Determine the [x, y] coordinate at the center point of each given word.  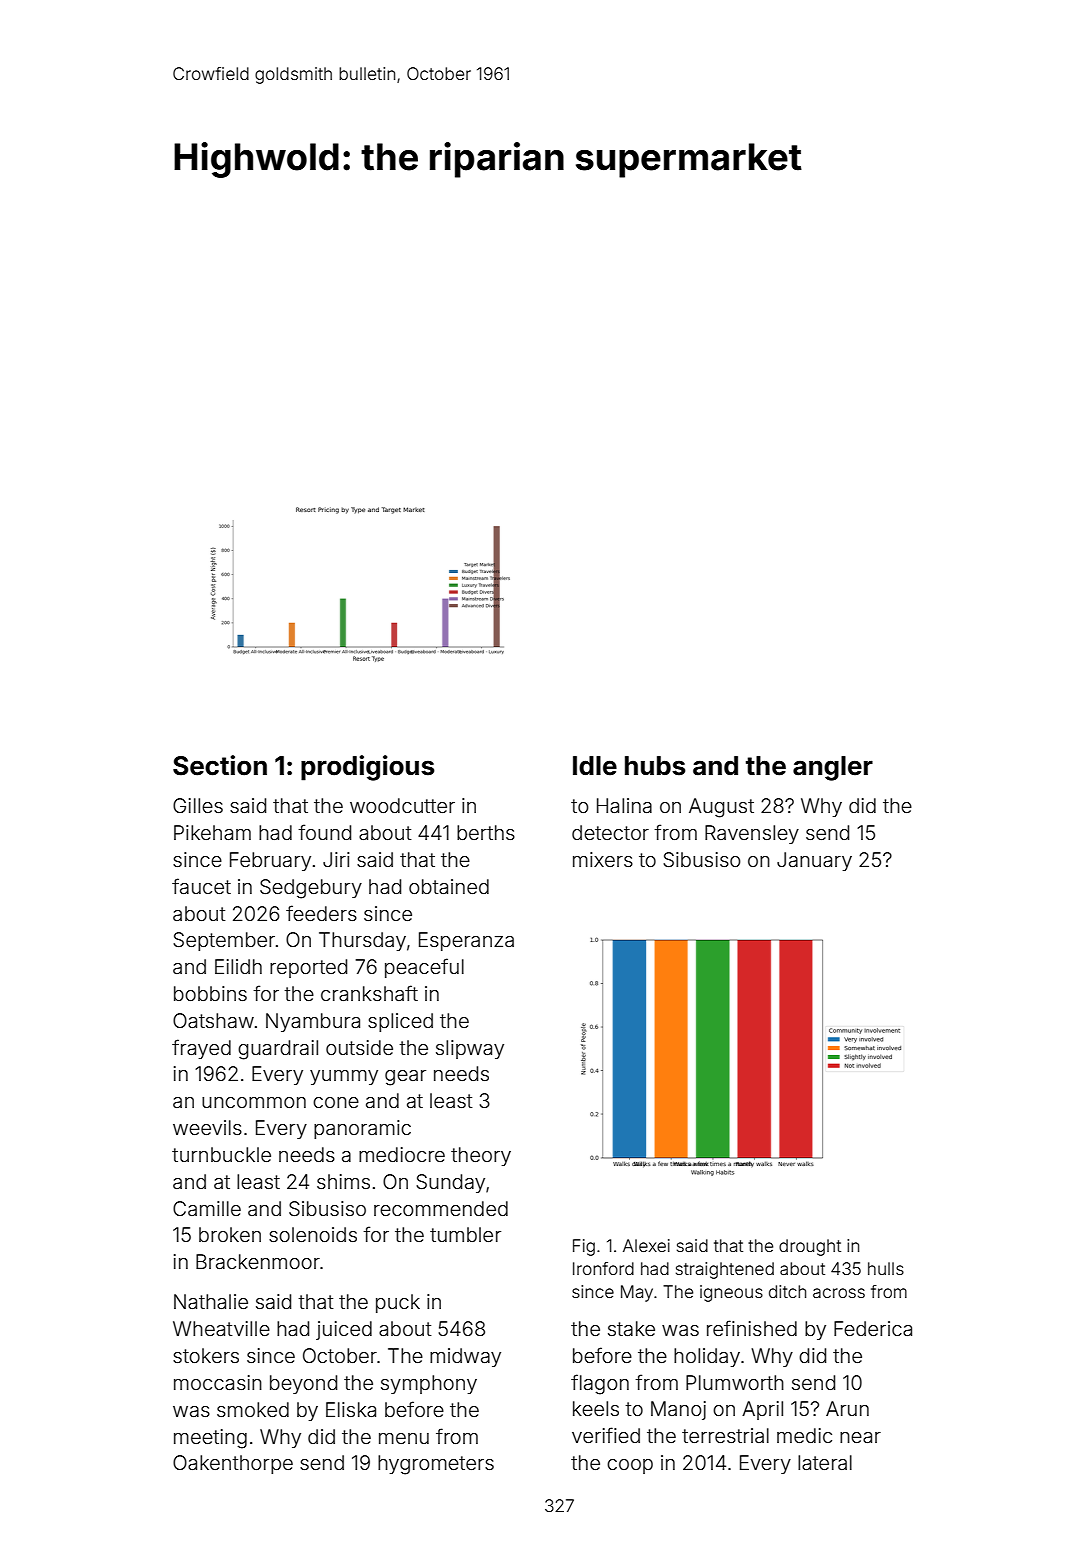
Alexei [646, 1245]
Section [220, 765]
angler [833, 768]
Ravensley [752, 834]
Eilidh [238, 966]
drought [810, 1247]
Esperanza [466, 941]
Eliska [351, 1409]
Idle [595, 766]
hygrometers [436, 1465]
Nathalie [211, 1301]
